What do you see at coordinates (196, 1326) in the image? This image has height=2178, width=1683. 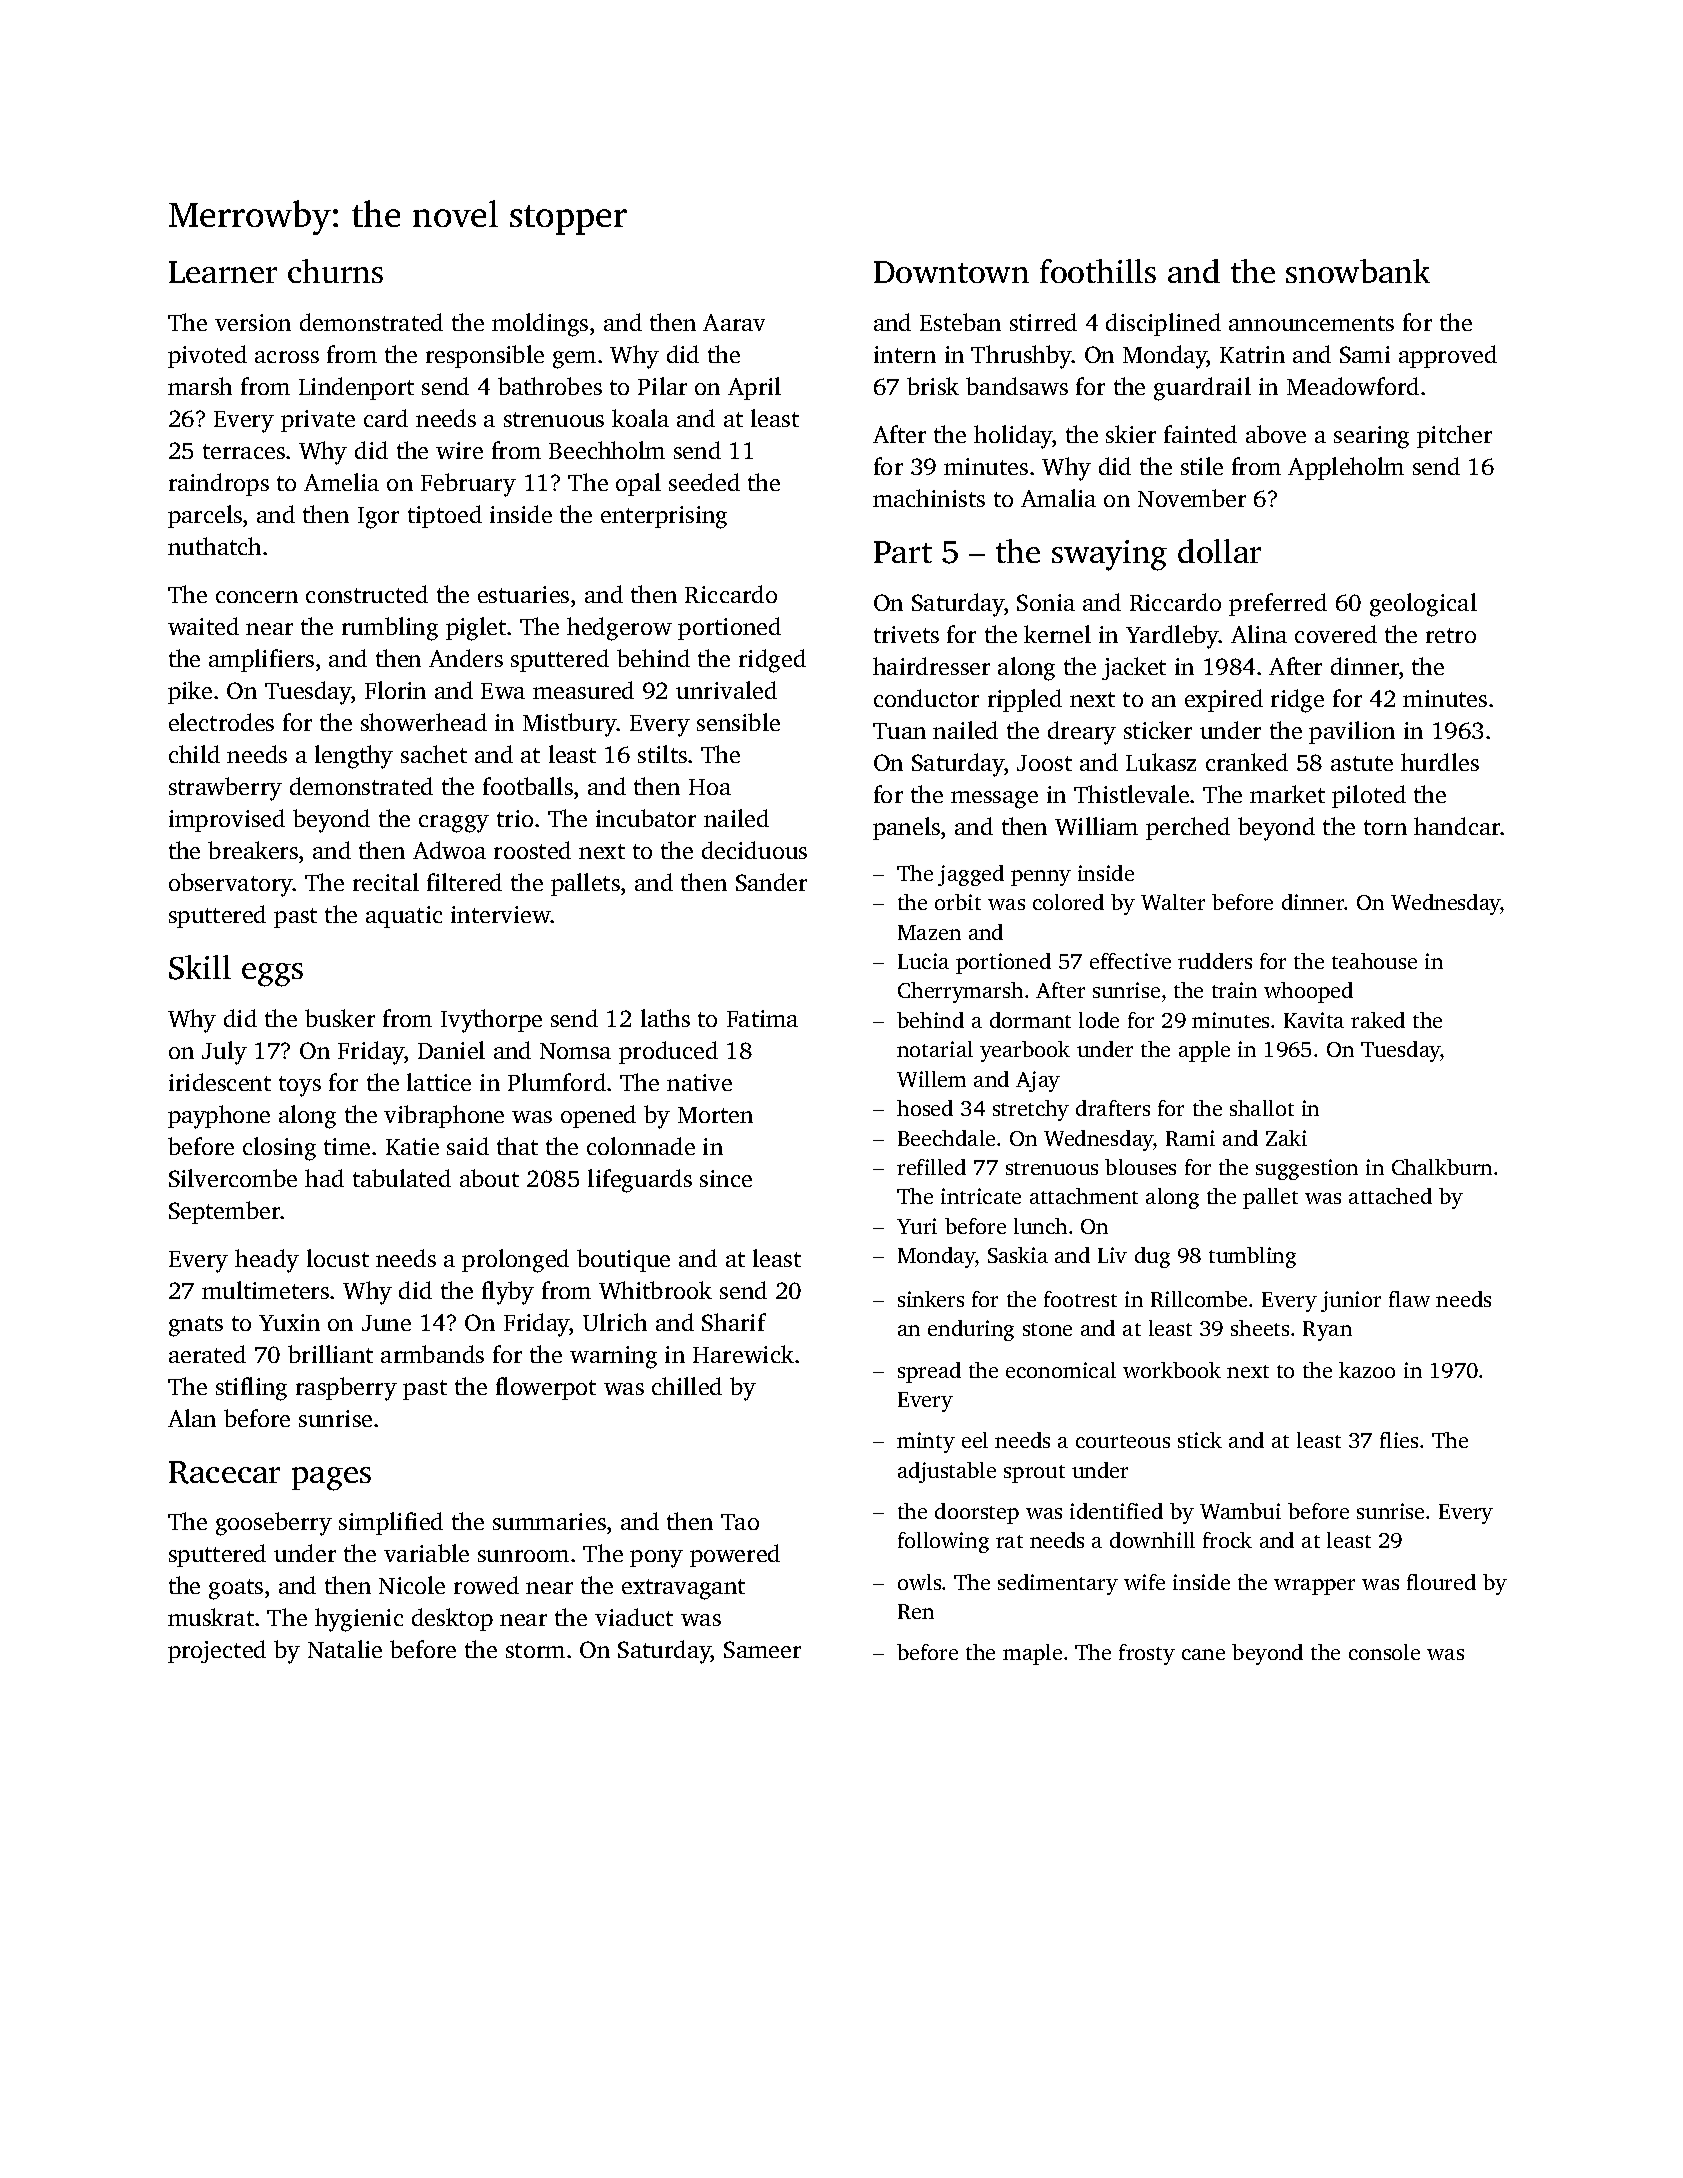 I see `gnats` at bounding box center [196, 1326].
